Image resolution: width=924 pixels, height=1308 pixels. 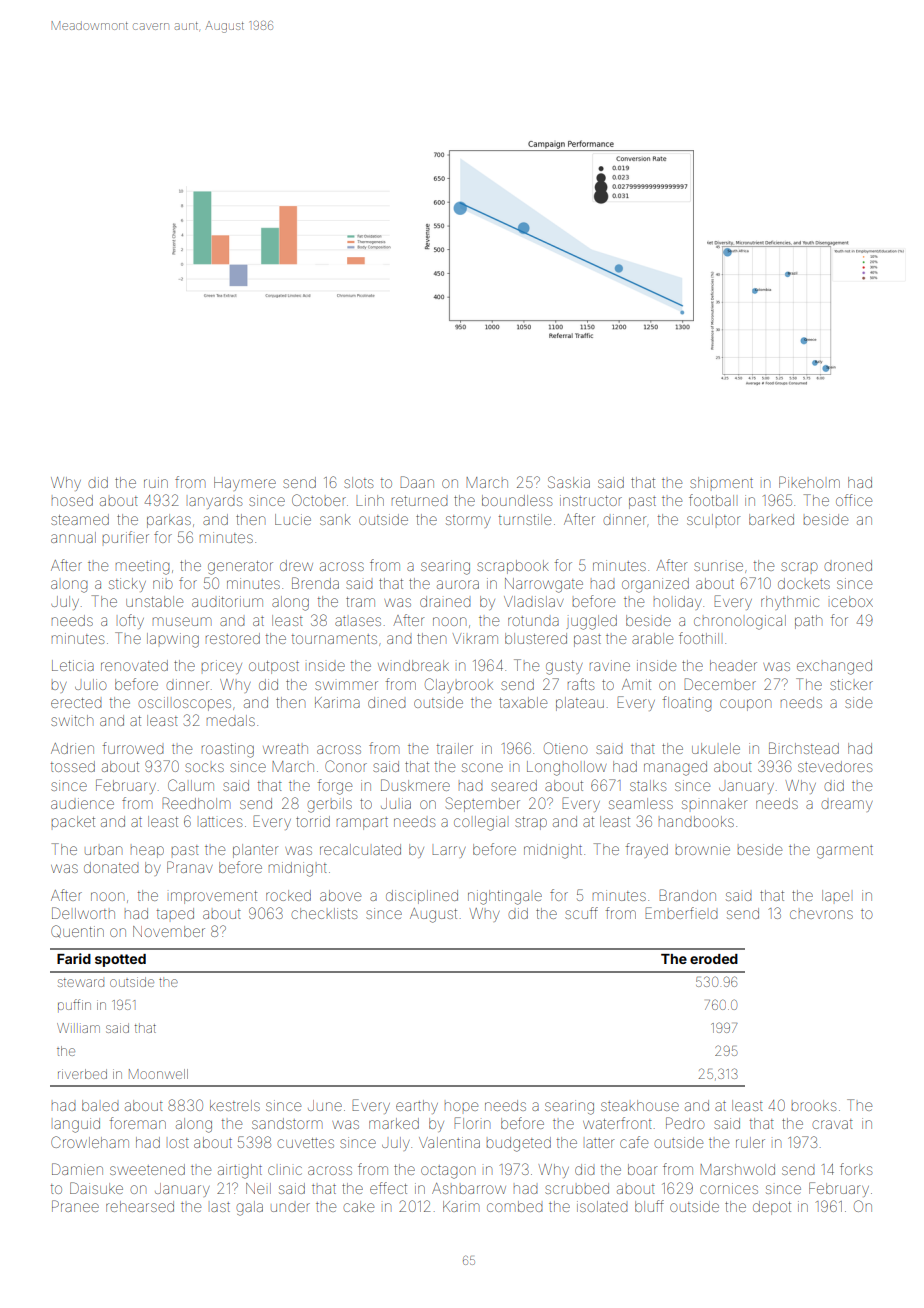 What do you see at coordinates (459, 685) in the document?
I see `Claybrook` at bounding box center [459, 685].
